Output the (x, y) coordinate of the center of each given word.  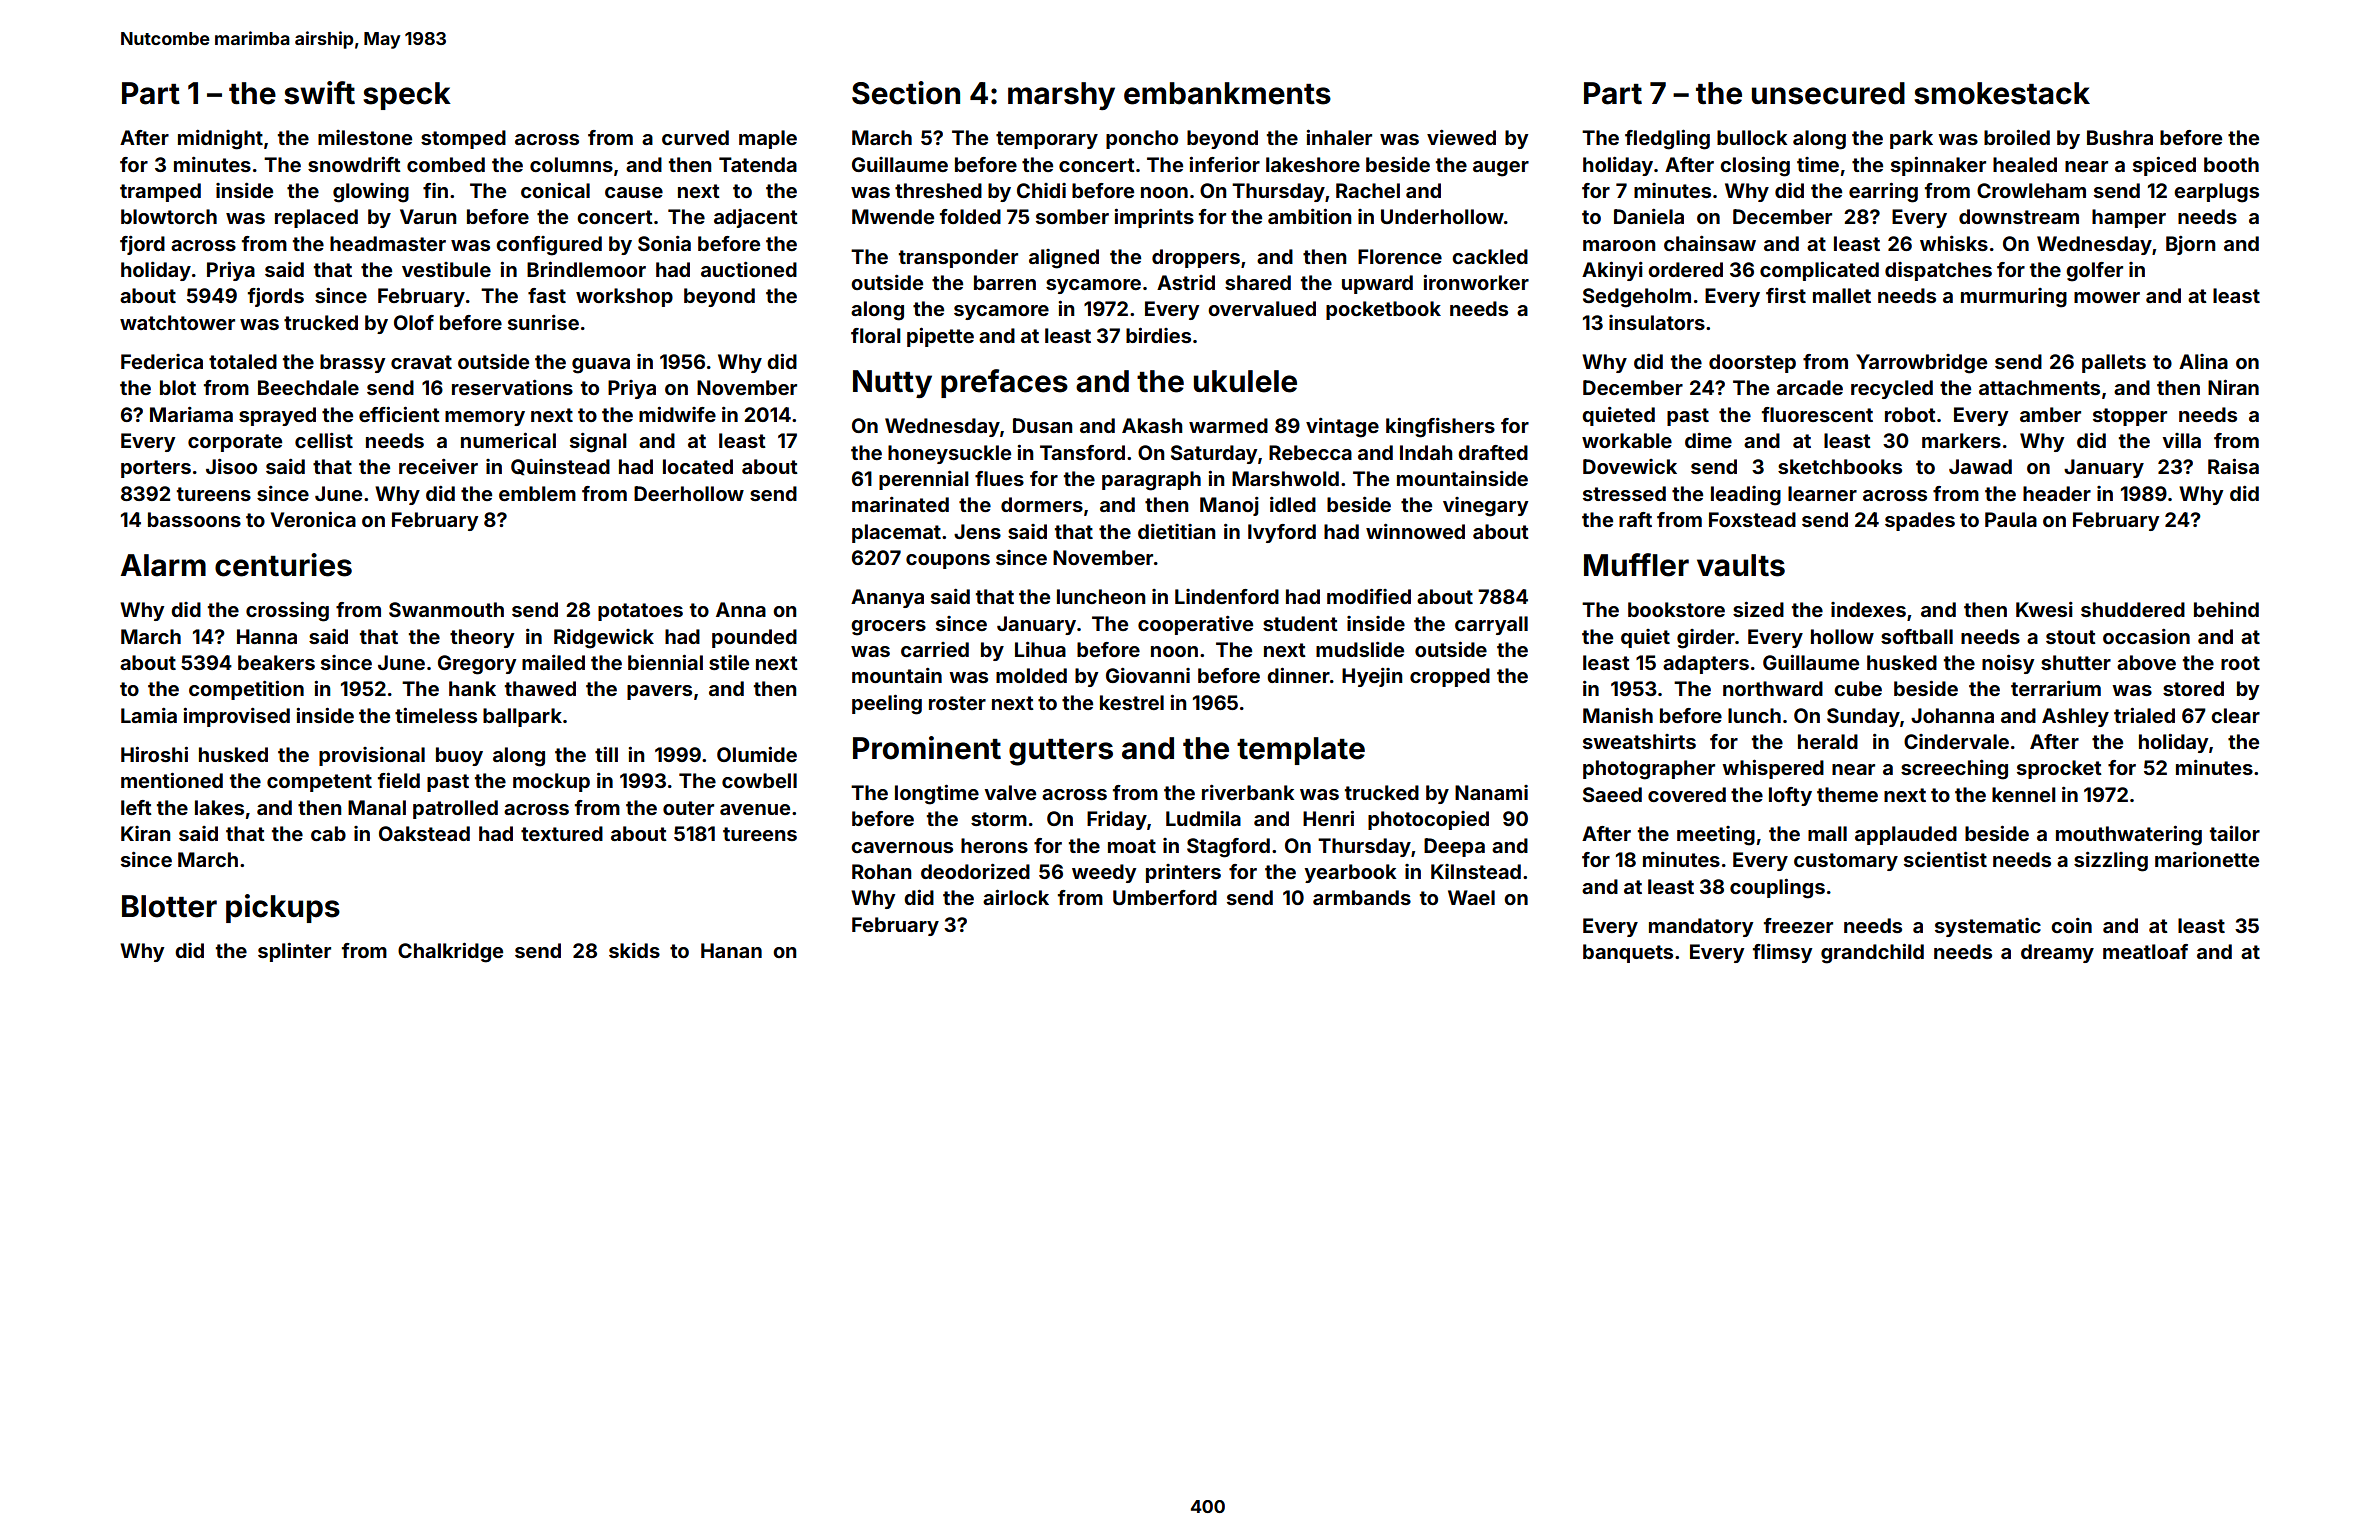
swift (319, 93)
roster (957, 703)
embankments (1227, 93)
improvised (237, 717)
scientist (1945, 859)
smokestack (2002, 93)
